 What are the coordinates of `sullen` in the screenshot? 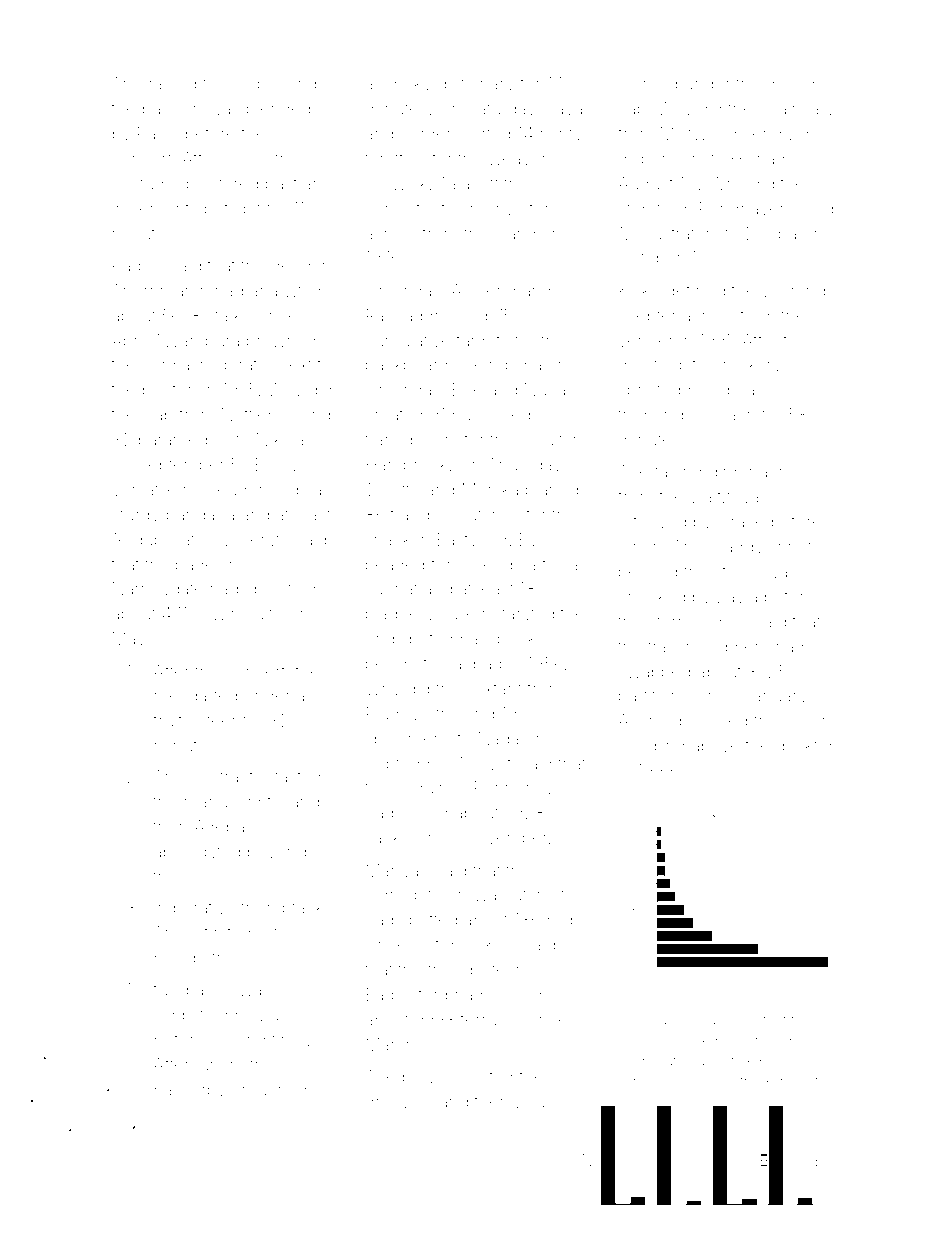 It's located at (807, 720).
